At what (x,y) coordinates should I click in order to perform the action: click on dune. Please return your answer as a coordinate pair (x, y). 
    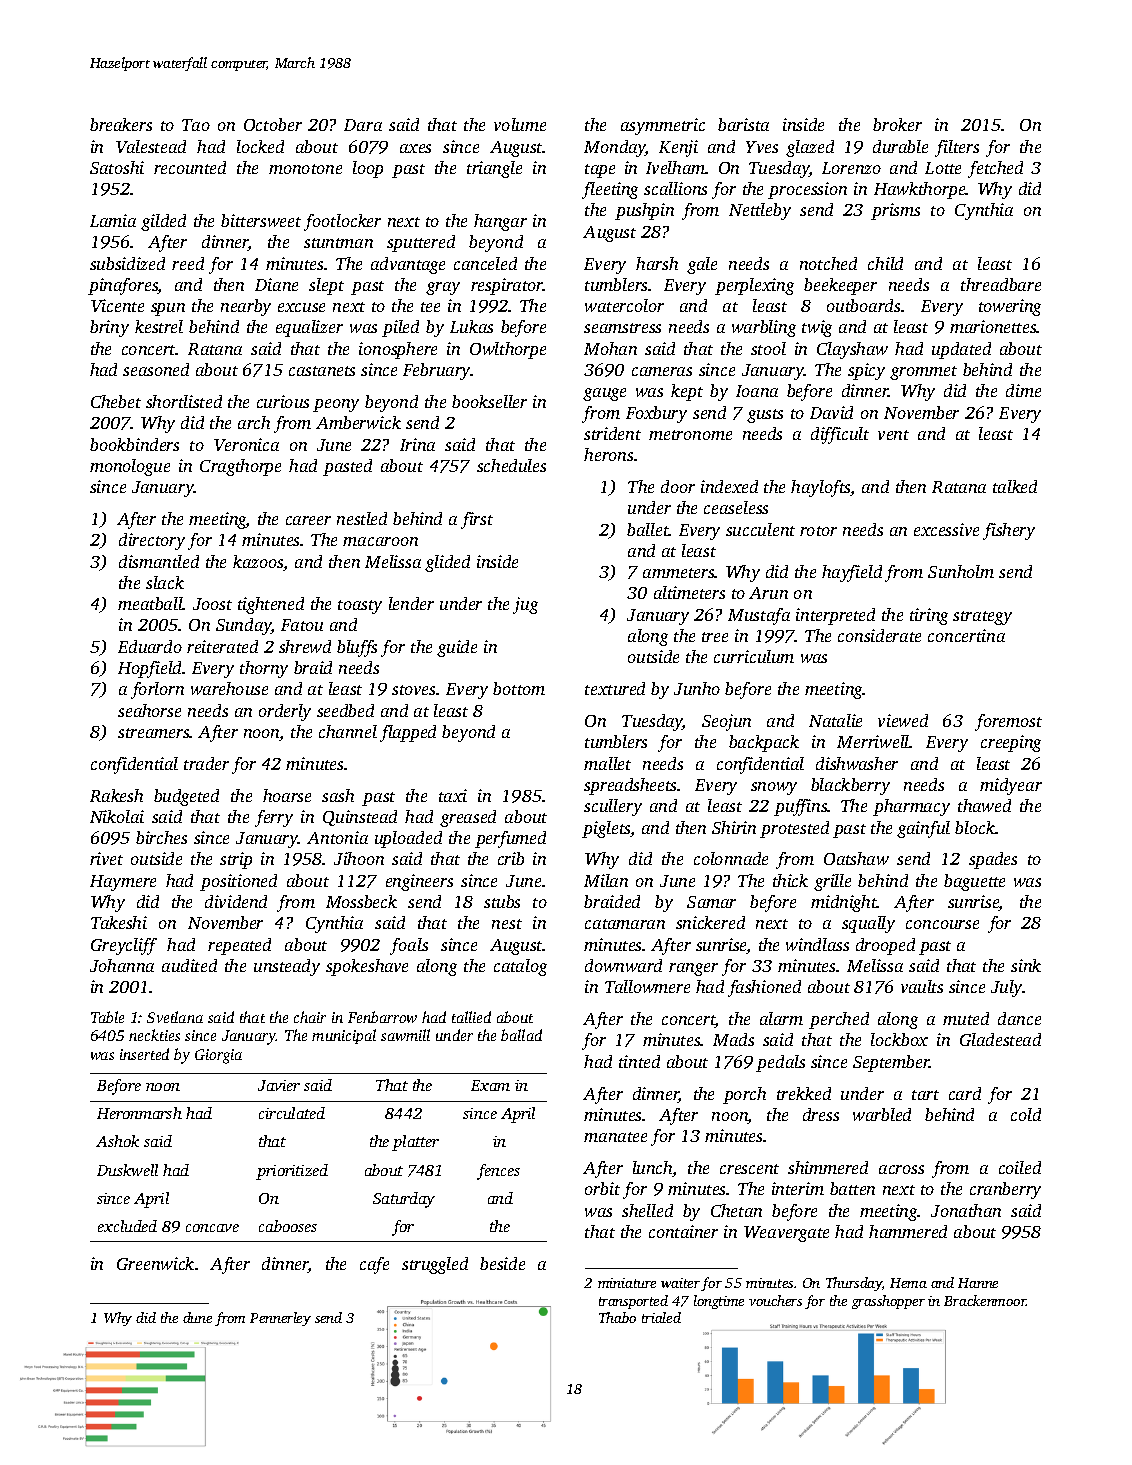
    Looking at the image, I should click on (197, 1317).
